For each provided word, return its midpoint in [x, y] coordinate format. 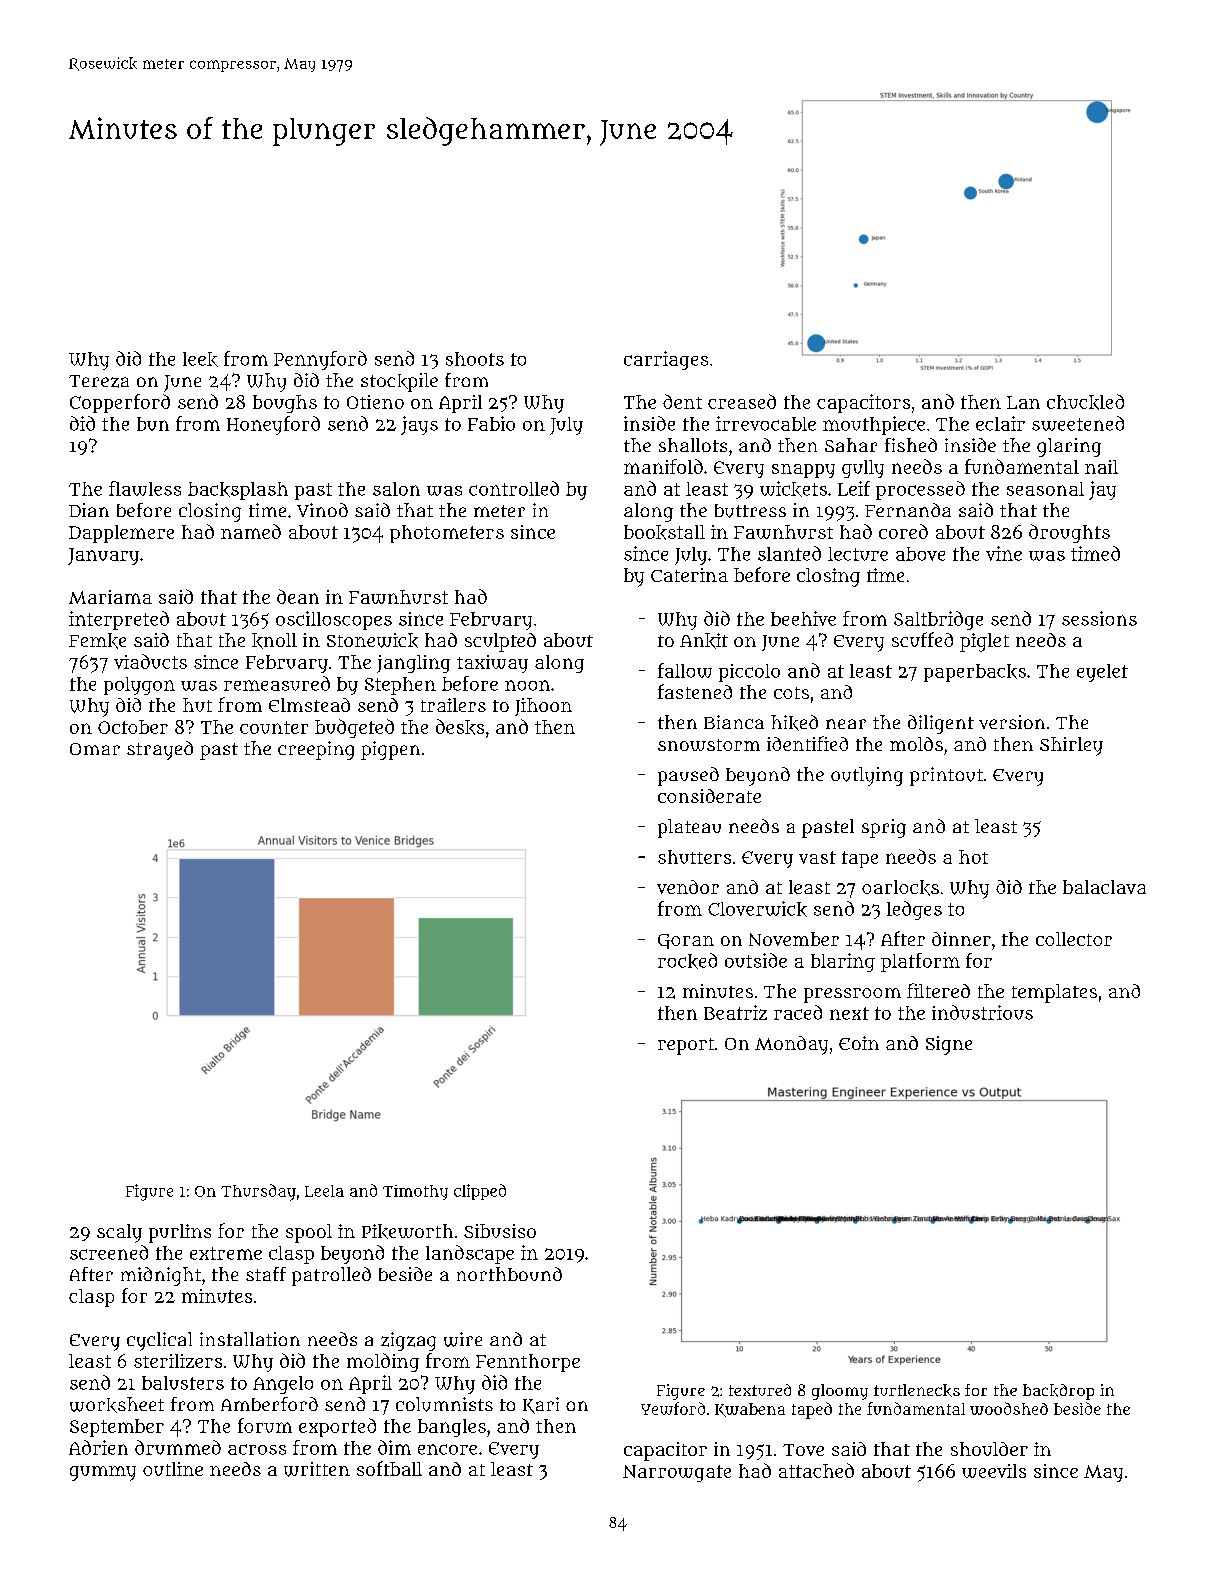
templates [1054, 993]
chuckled [1085, 402]
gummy [103, 1473]
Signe [949, 1045]
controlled [514, 488]
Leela [324, 1191]
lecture [858, 554]
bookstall [664, 532]
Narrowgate [677, 1473]
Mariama [110, 597]
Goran [686, 941]
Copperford [120, 403]
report [686, 1046]
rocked [687, 961]
